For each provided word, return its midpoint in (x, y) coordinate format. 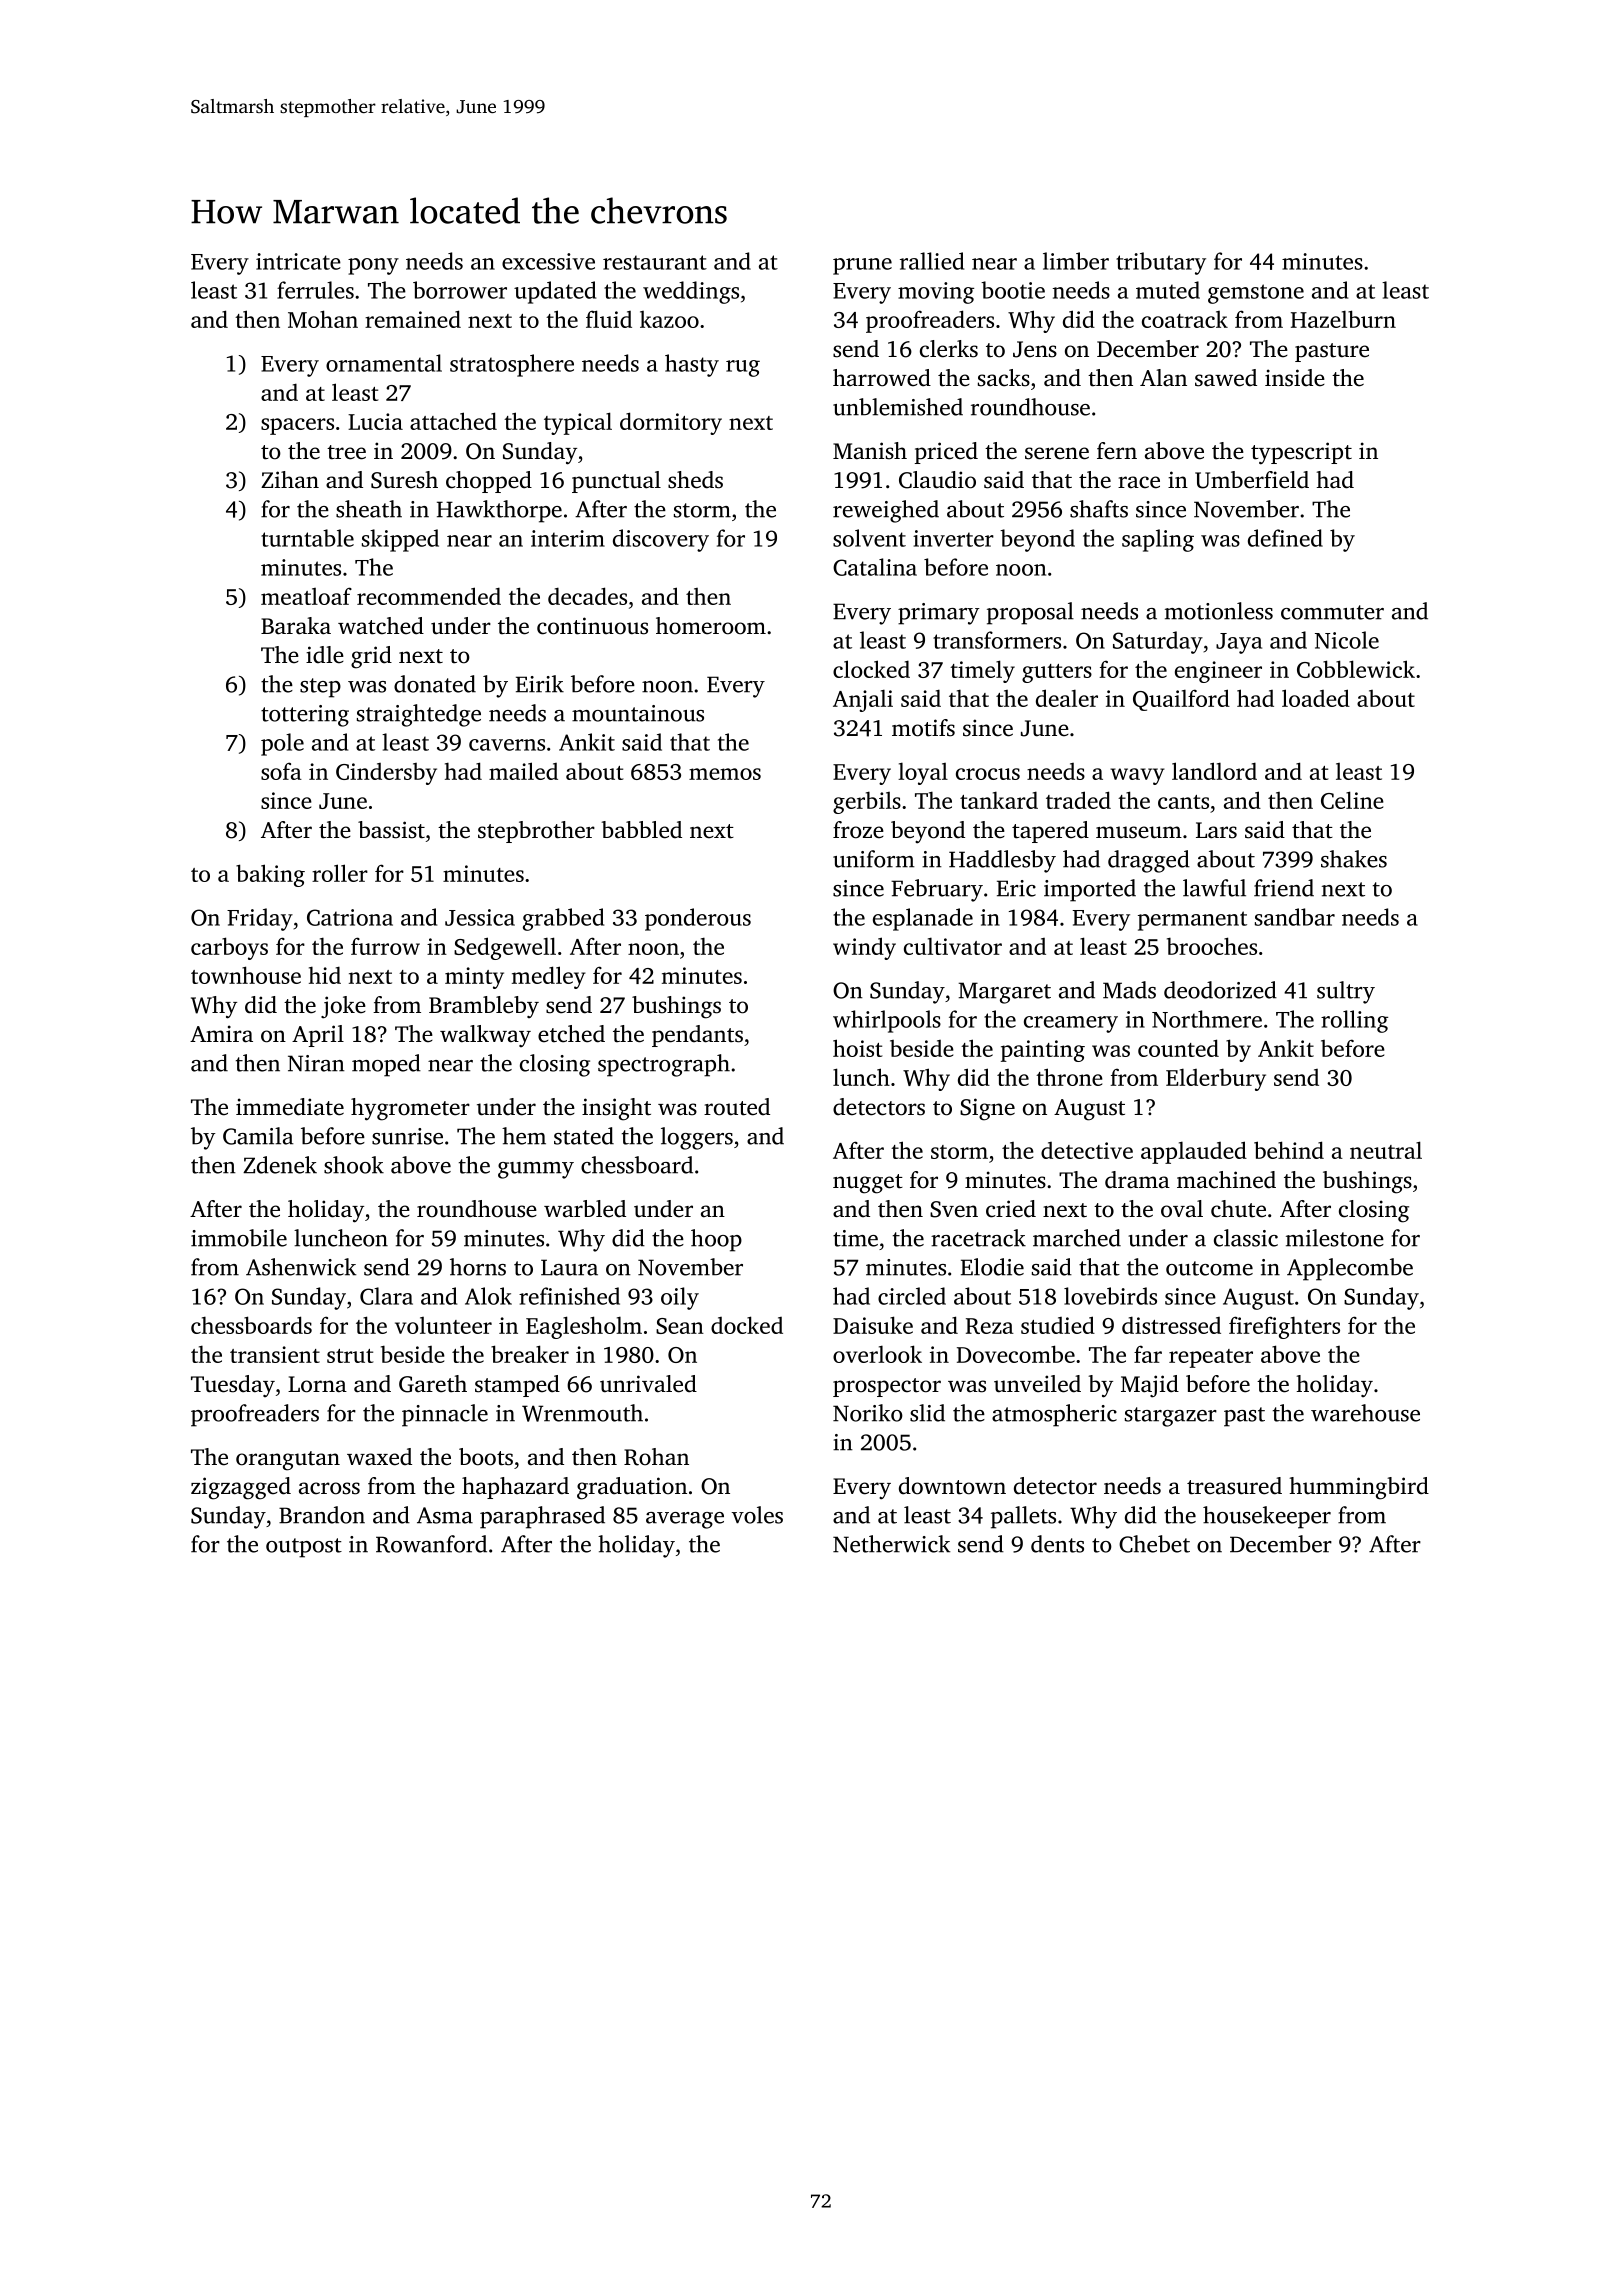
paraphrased (542, 1517)
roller (340, 873)
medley (549, 977)
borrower (460, 290)
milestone (1335, 1238)
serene (1057, 453)
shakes (1354, 859)
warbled (585, 1209)
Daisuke (873, 1325)
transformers (997, 640)
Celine (1352, 800)
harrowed (882, 378)
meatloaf (306, 596)
